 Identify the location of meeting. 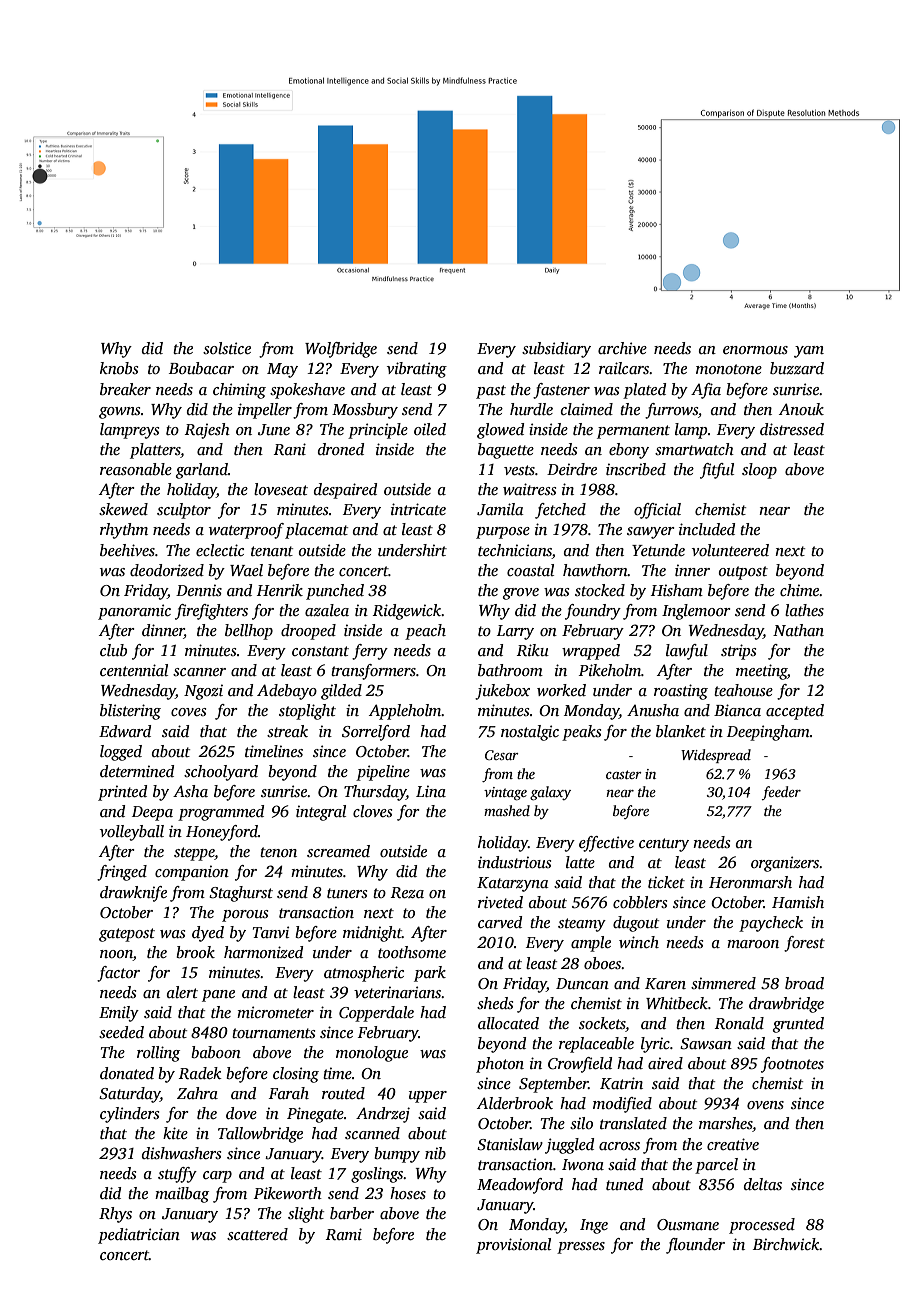
(761, 672).
